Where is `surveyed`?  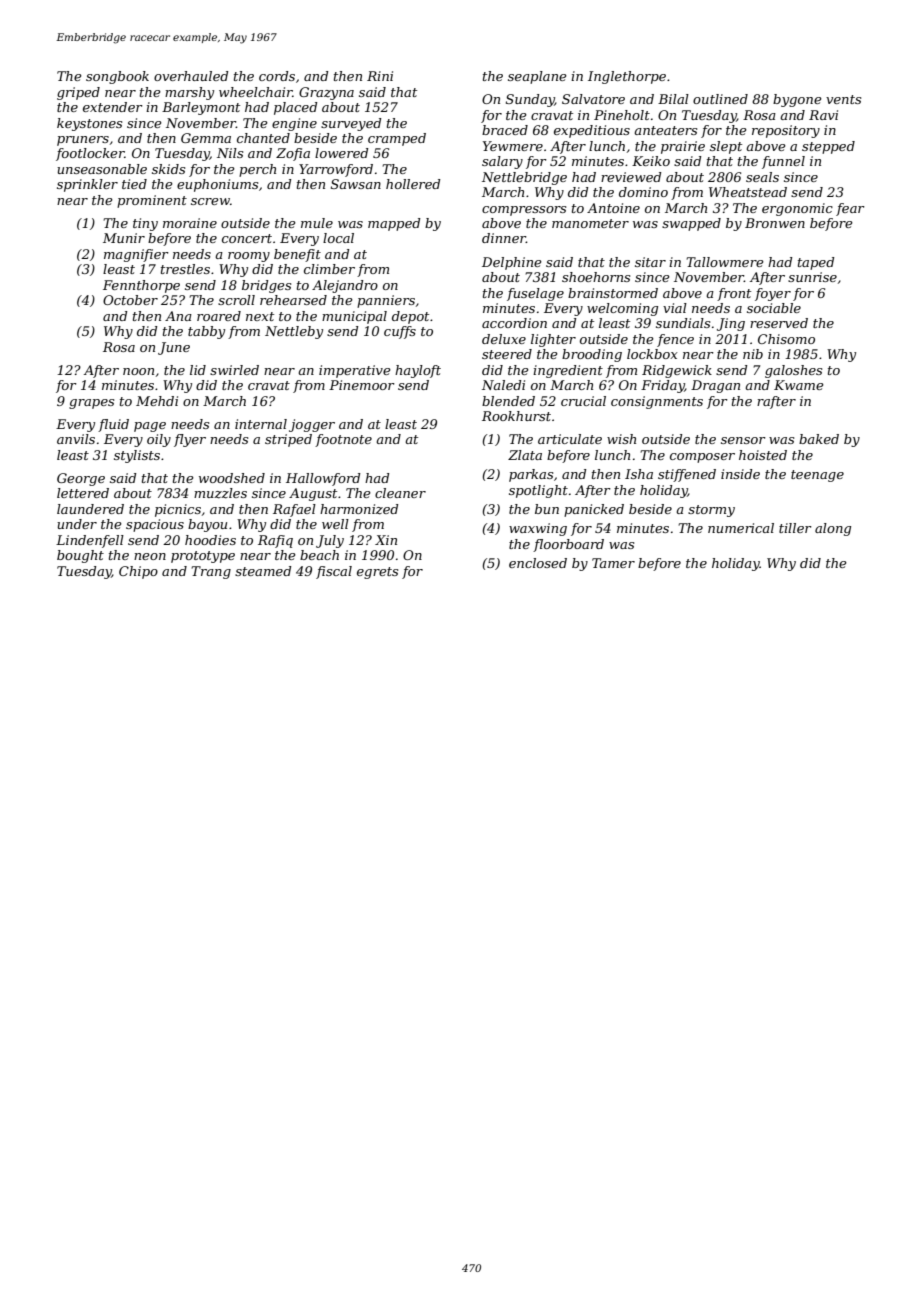 surveyed is located at coordinates (351, 124).
